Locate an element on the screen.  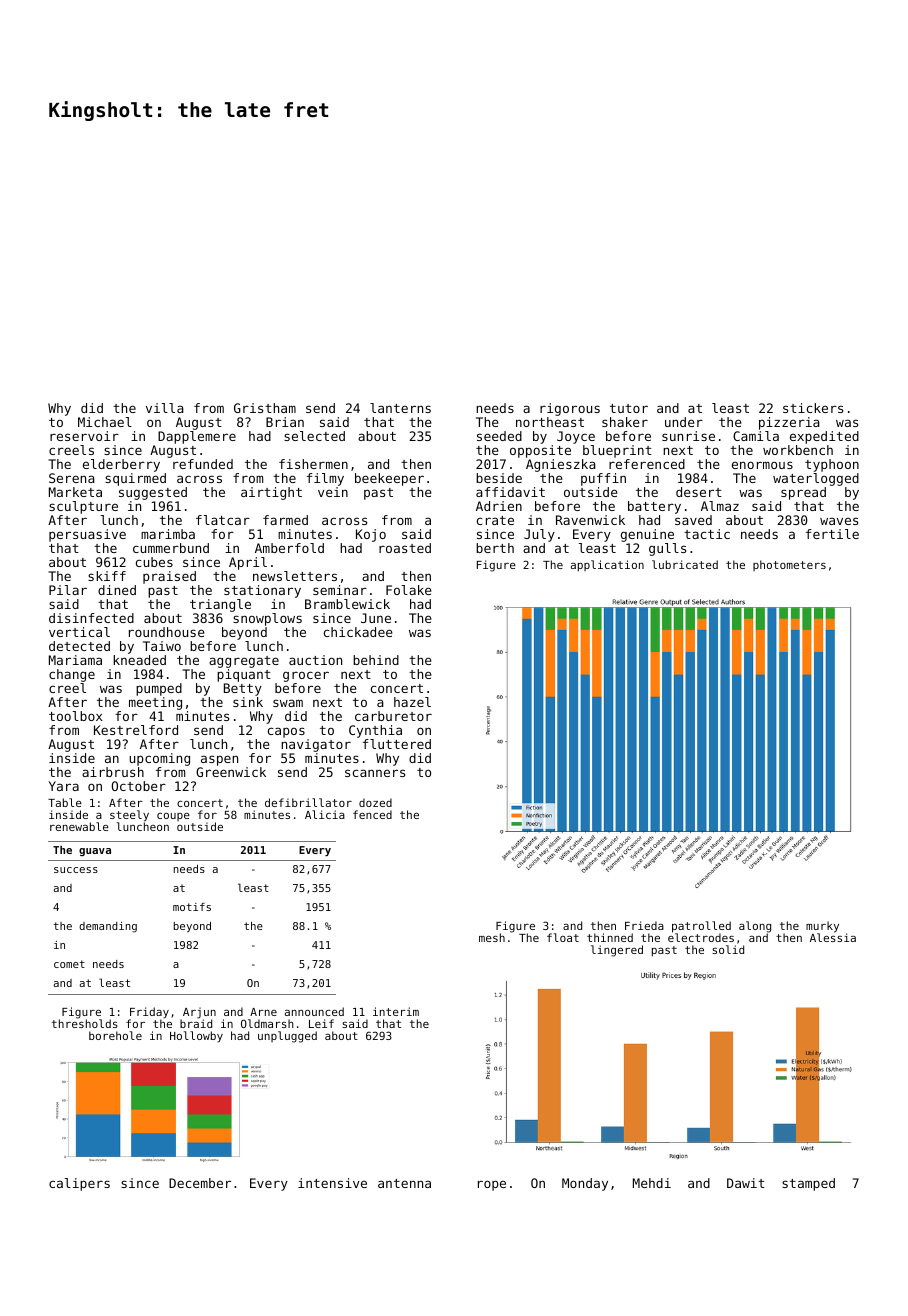
Frieda is located at coordinates (644, 925).
